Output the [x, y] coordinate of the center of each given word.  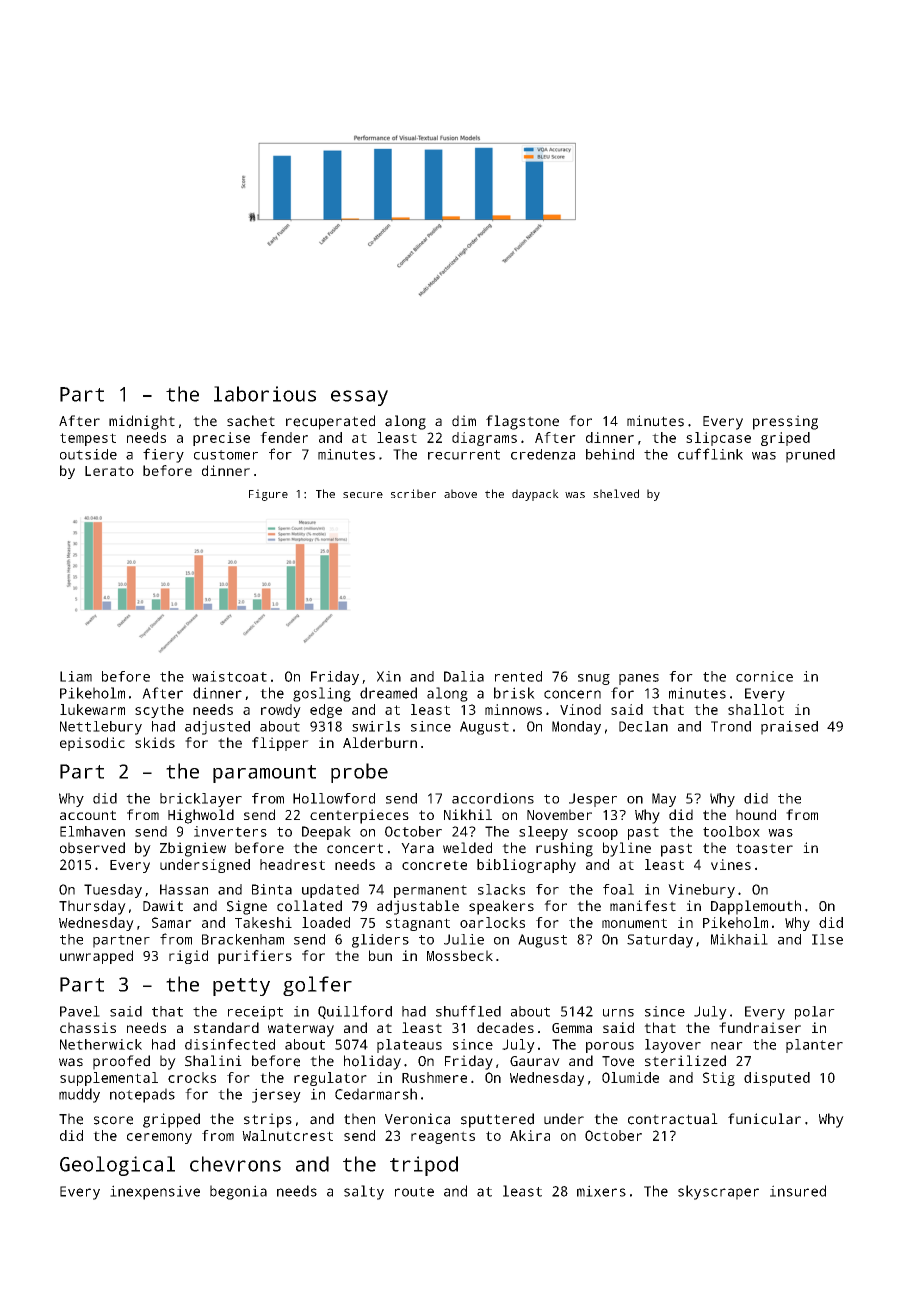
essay [359, 398]
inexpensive [155, 1192]
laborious [265, 394]
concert [355, 848]
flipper [280, 744]
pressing [785, 422]
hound [756, 814]
